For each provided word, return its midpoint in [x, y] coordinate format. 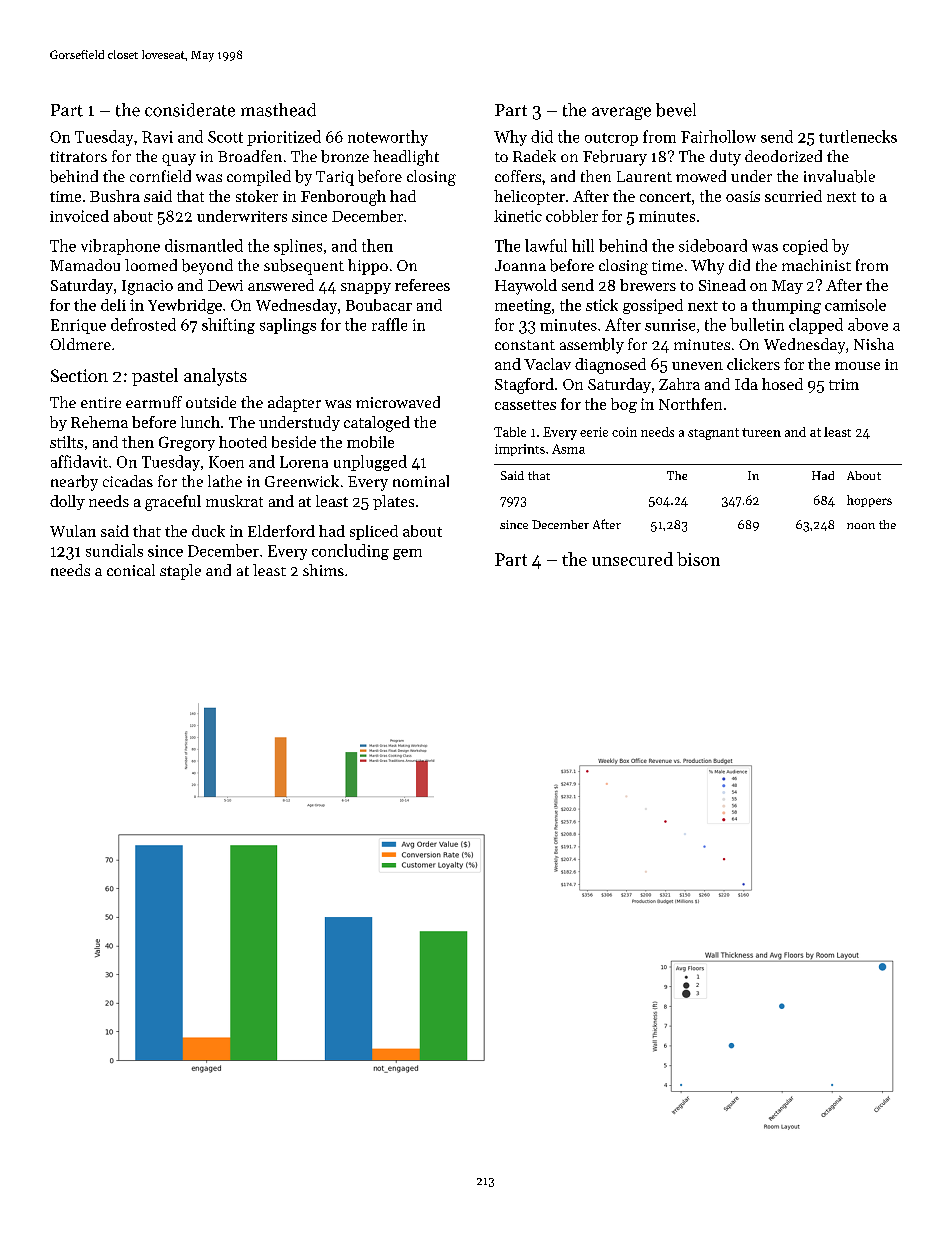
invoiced [79, 216]
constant [525, 345]
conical [131, 570]
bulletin [757, 324]
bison [698, 559]
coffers [518, 176]
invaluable [839, 176]
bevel [676, 110]
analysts [215, 377]
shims [323, 570]
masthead [278, 110]
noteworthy [388, 138]
